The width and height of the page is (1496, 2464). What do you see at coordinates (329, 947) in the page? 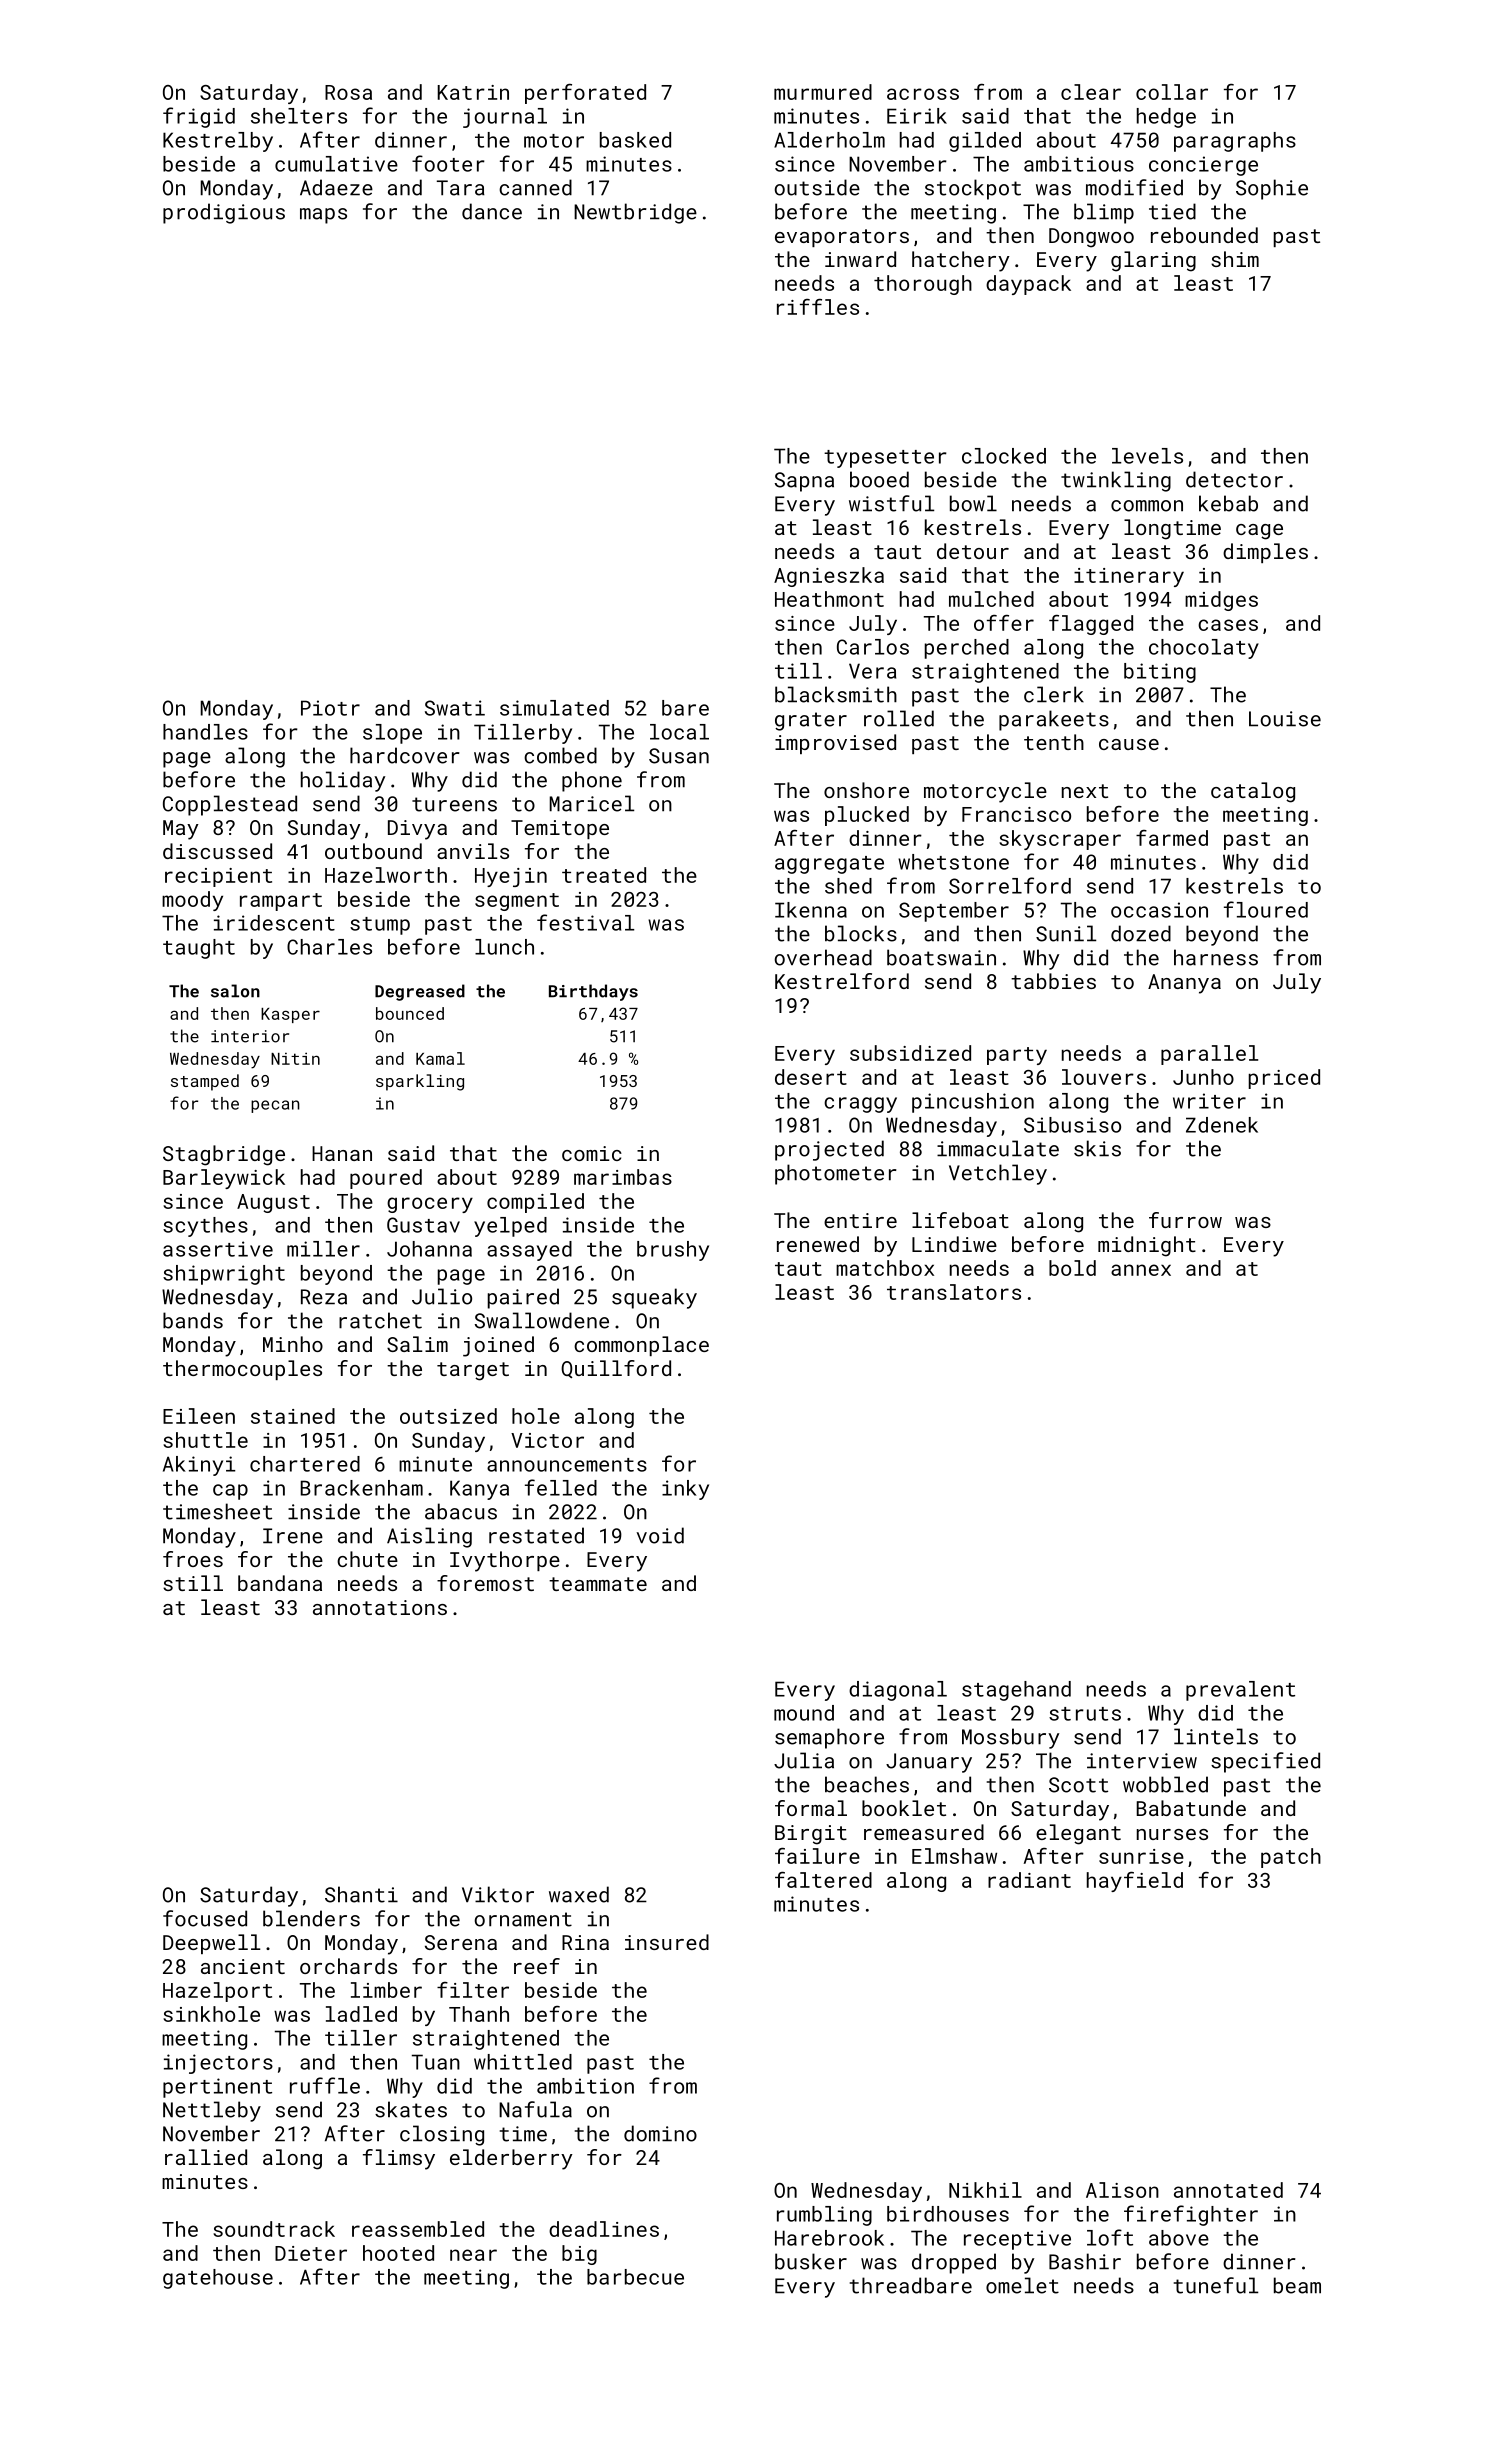
I see `Charles` at bounding box center [329, 947].
